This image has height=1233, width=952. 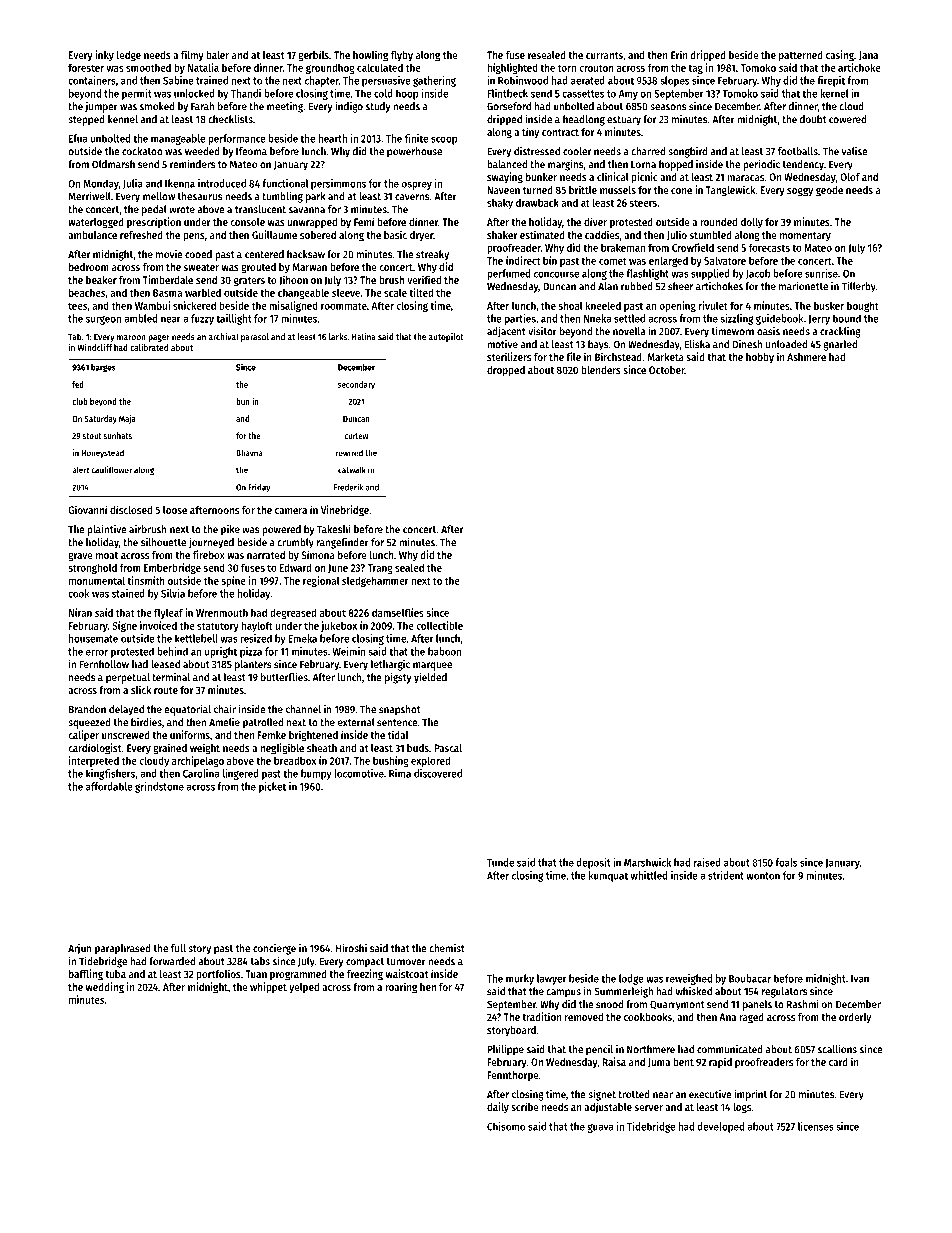 I want to click on catwalk, so click(x=352, y=470).
